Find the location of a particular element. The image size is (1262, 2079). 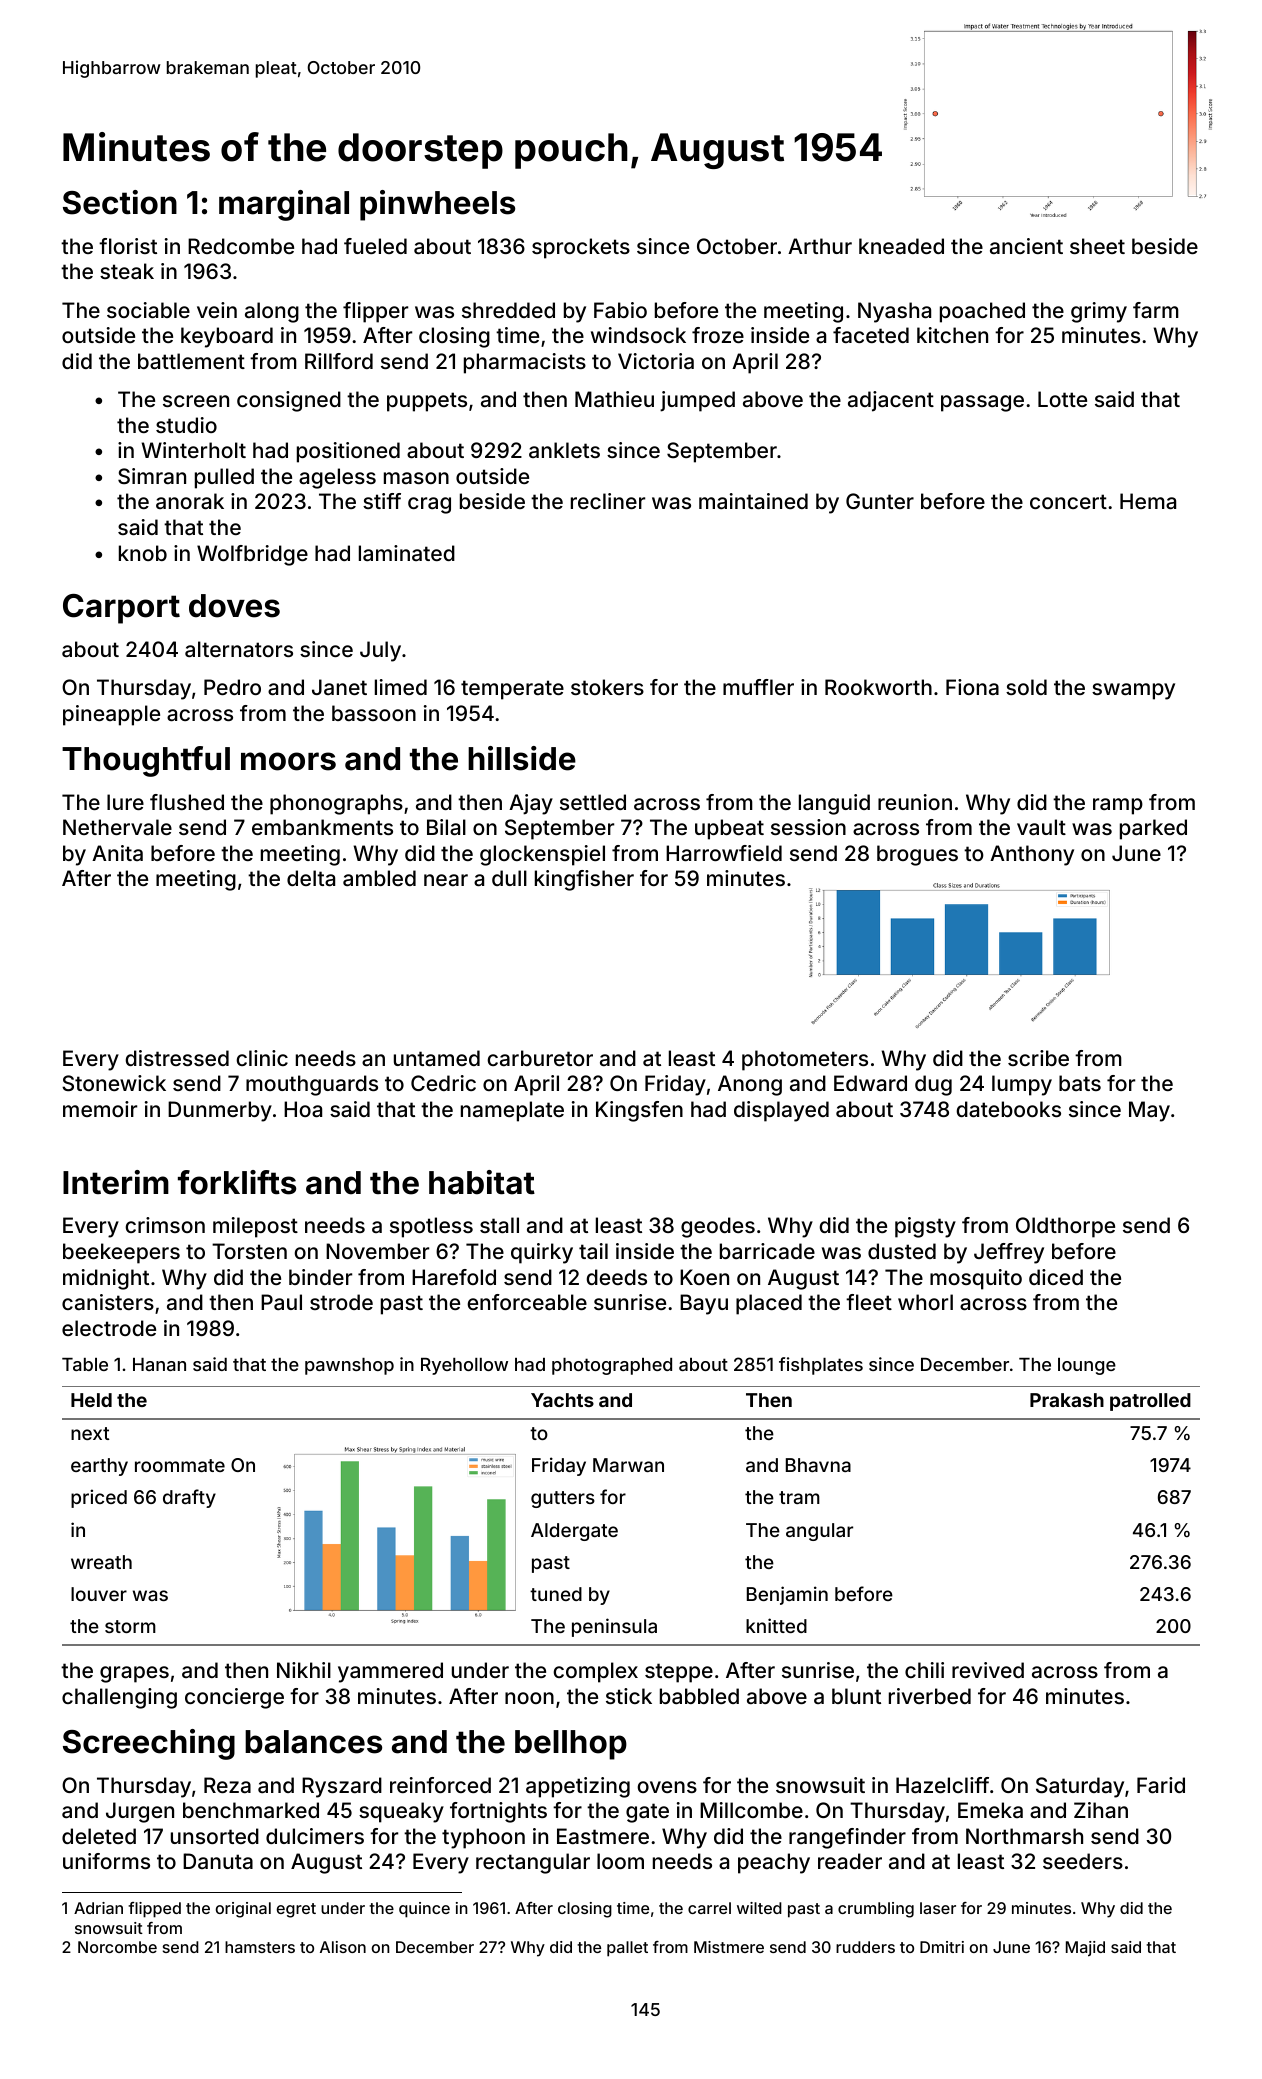

Norcombe is located at coordinates (117, 1947).
